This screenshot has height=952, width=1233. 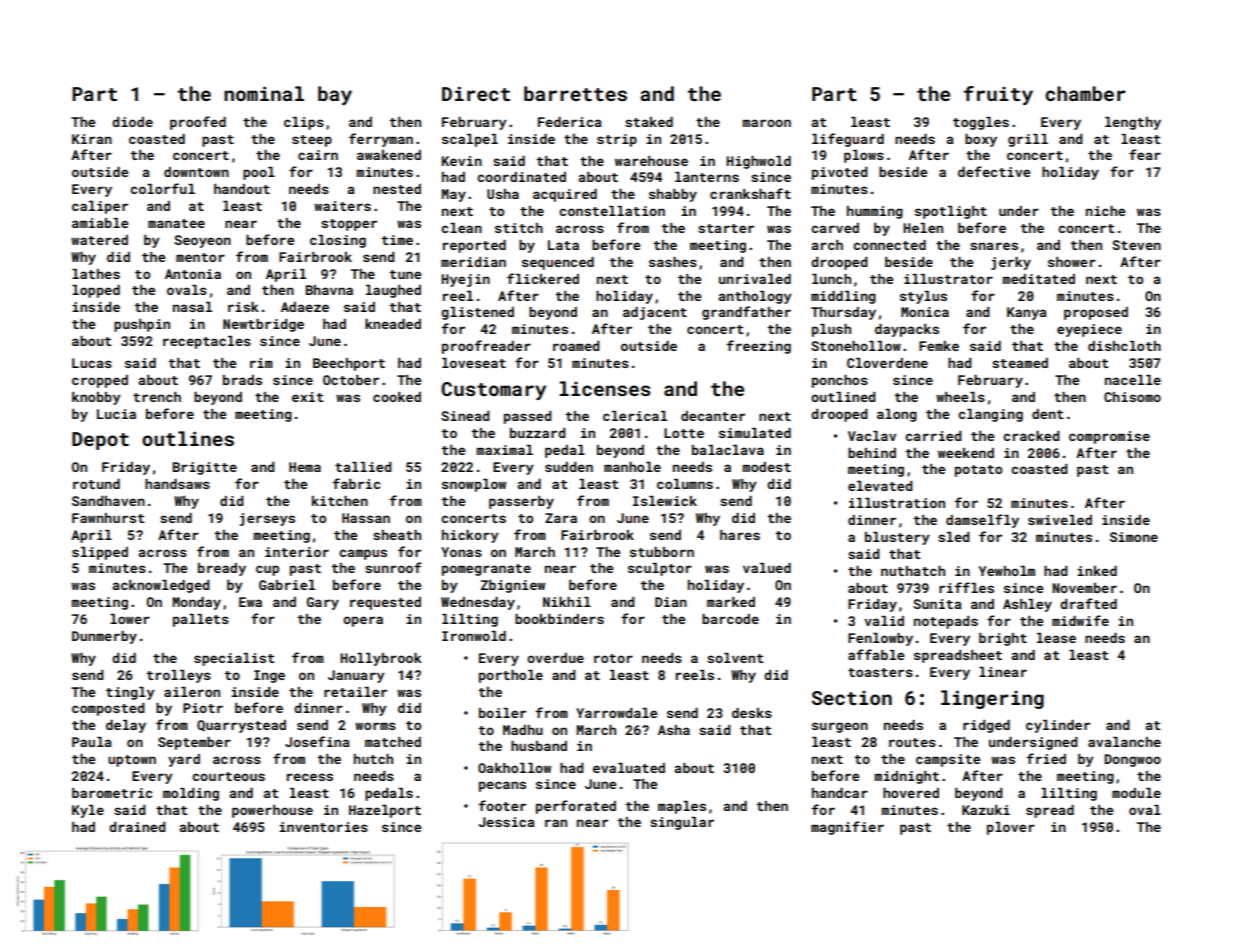 I want to click on wheels, so click(x=960, y=397).
